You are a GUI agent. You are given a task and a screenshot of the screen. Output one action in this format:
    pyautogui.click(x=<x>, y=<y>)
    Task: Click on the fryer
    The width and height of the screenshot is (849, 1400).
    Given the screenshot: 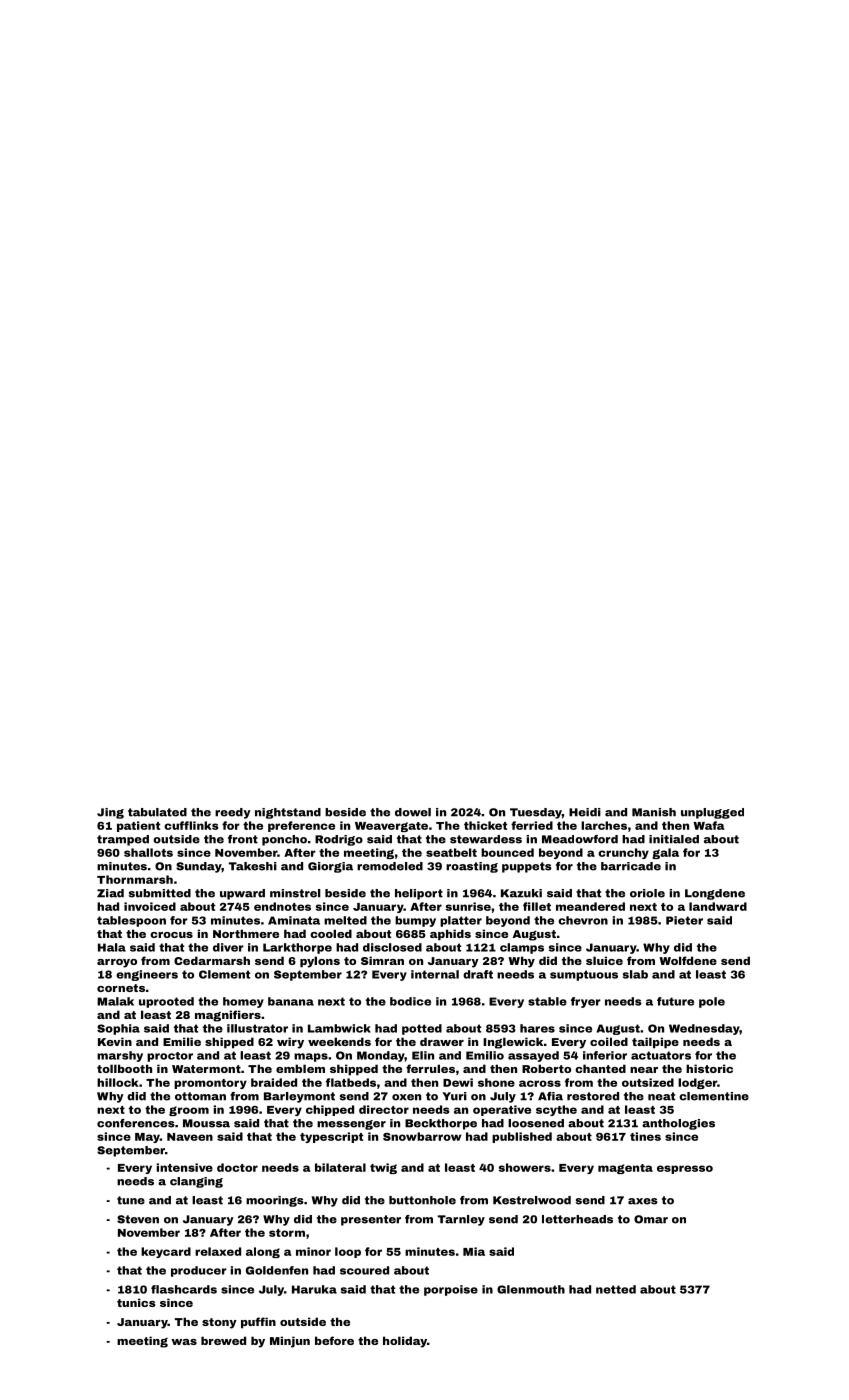 What is the action you would take?
    pyautogui.click(x=586, y=1002)
